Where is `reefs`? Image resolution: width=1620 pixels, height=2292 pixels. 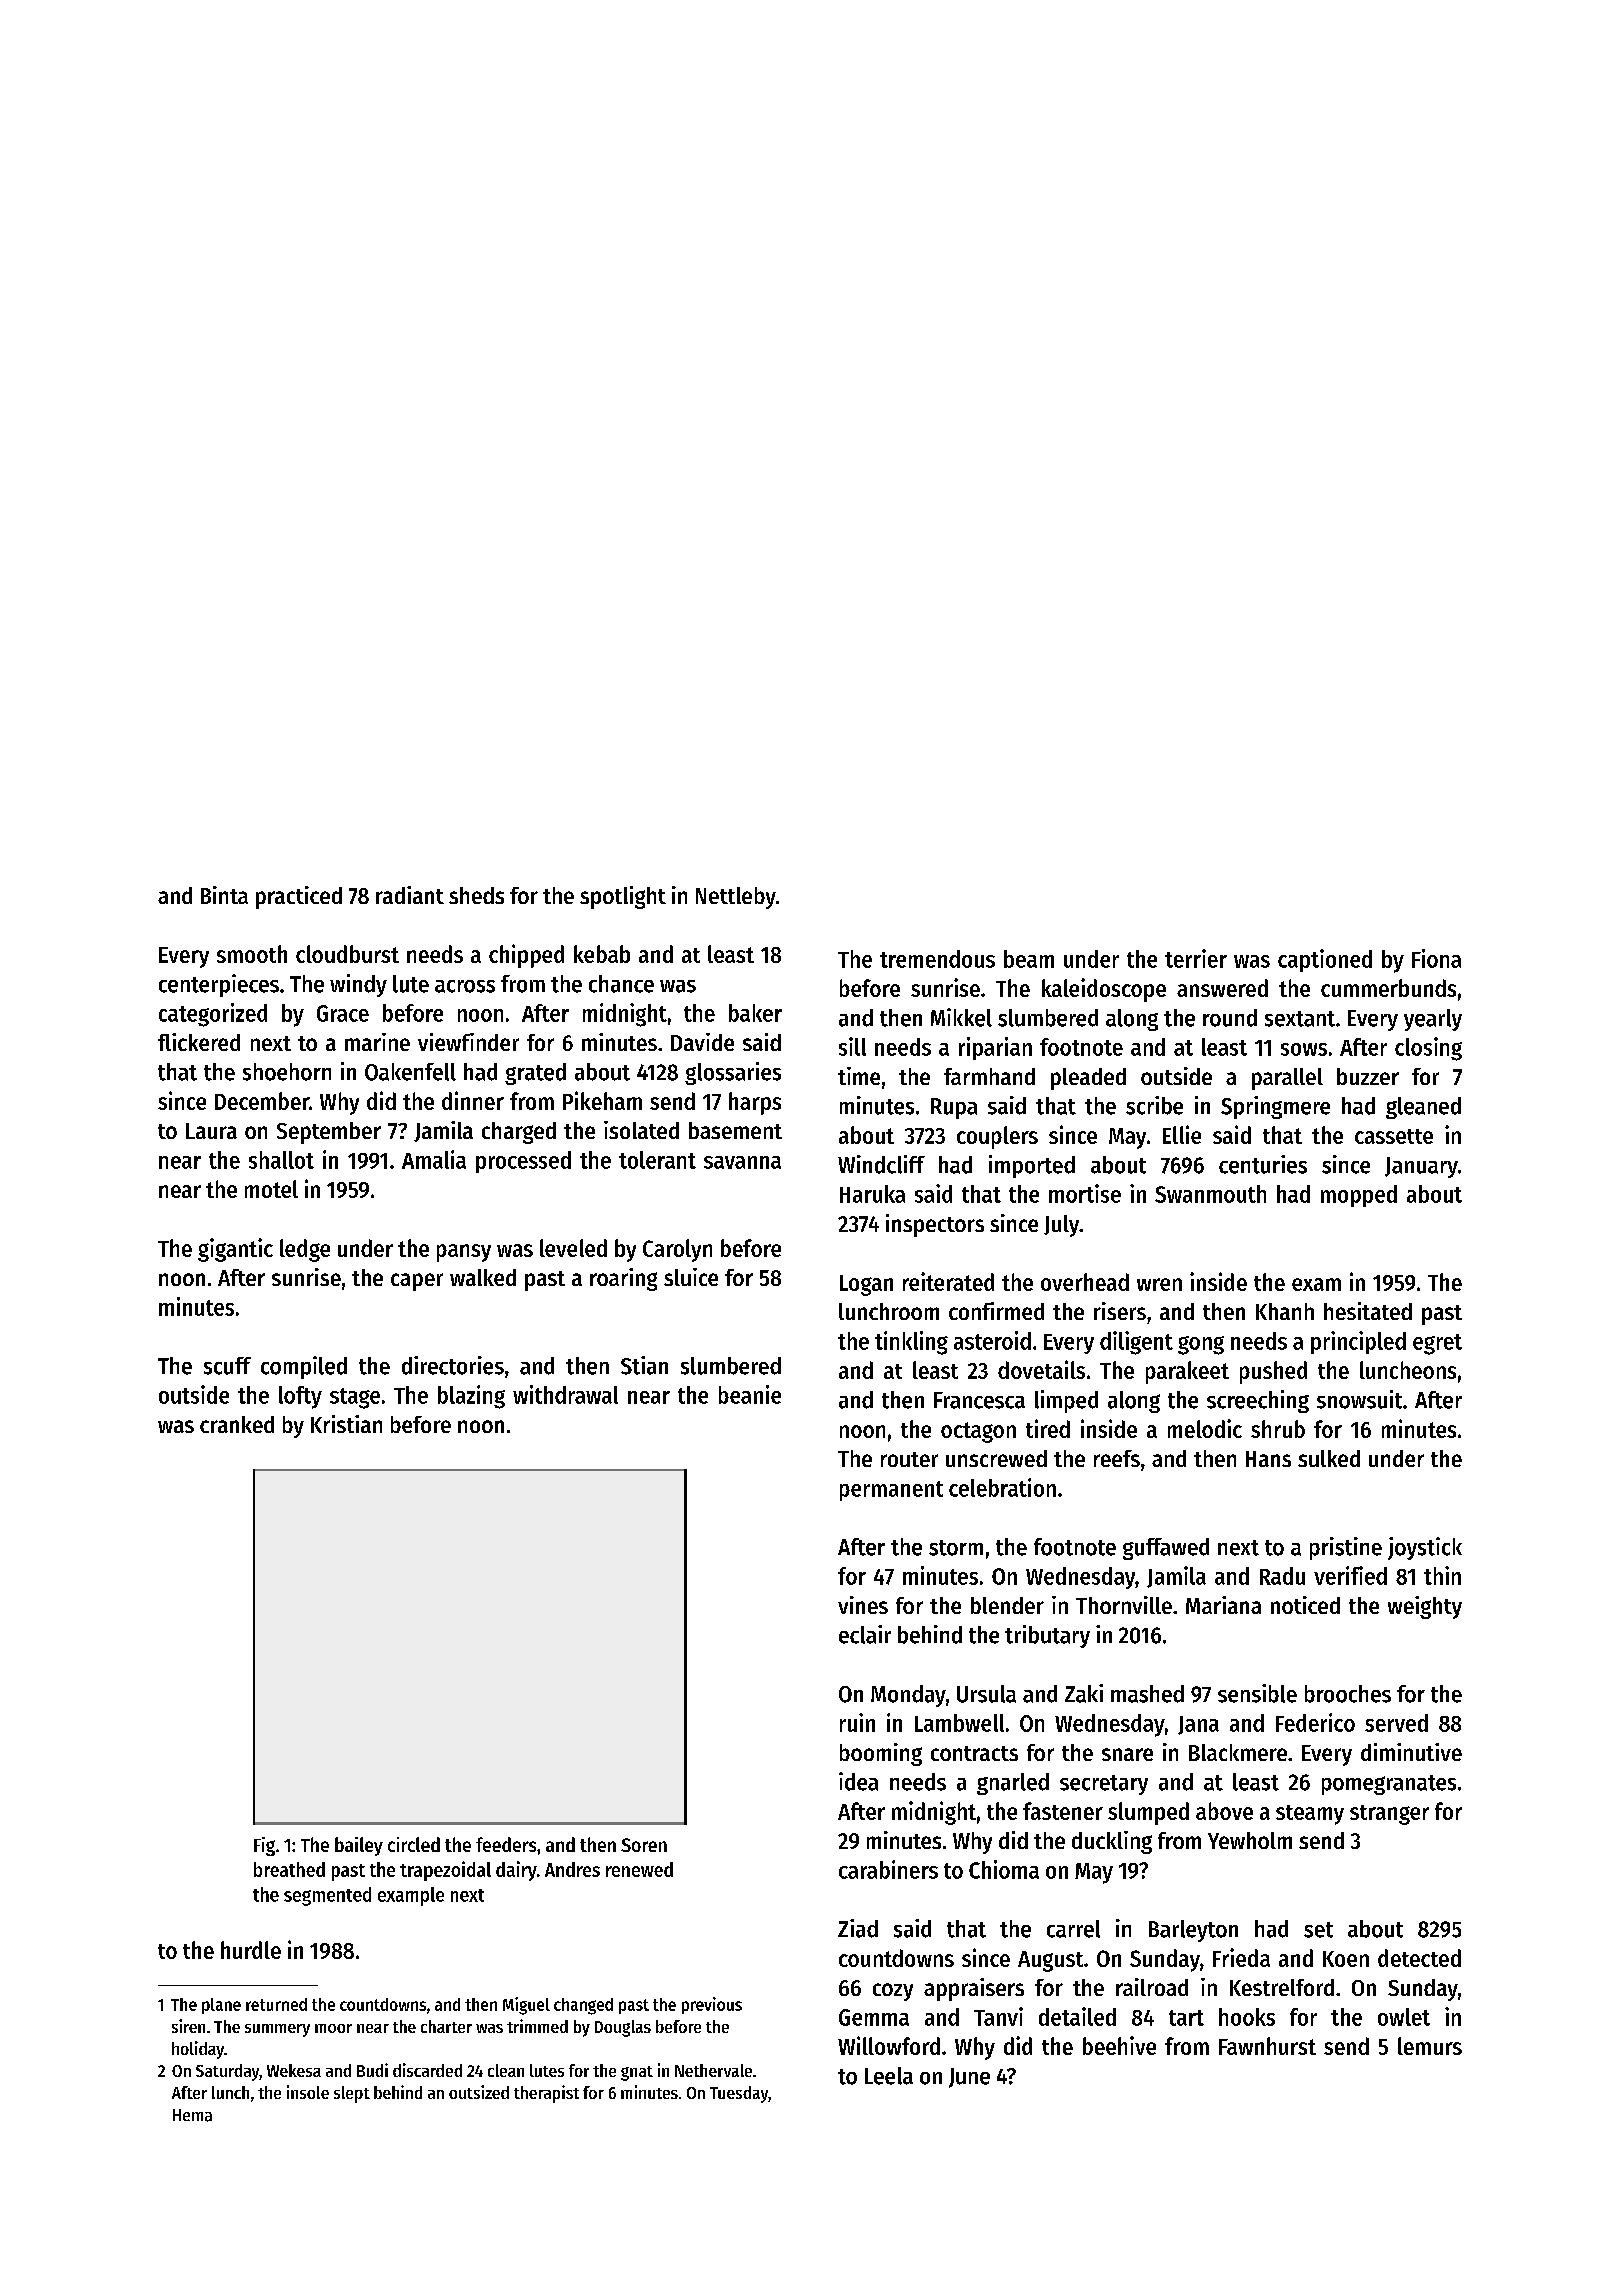 reefs is located at coordinates (1117, 1458).
